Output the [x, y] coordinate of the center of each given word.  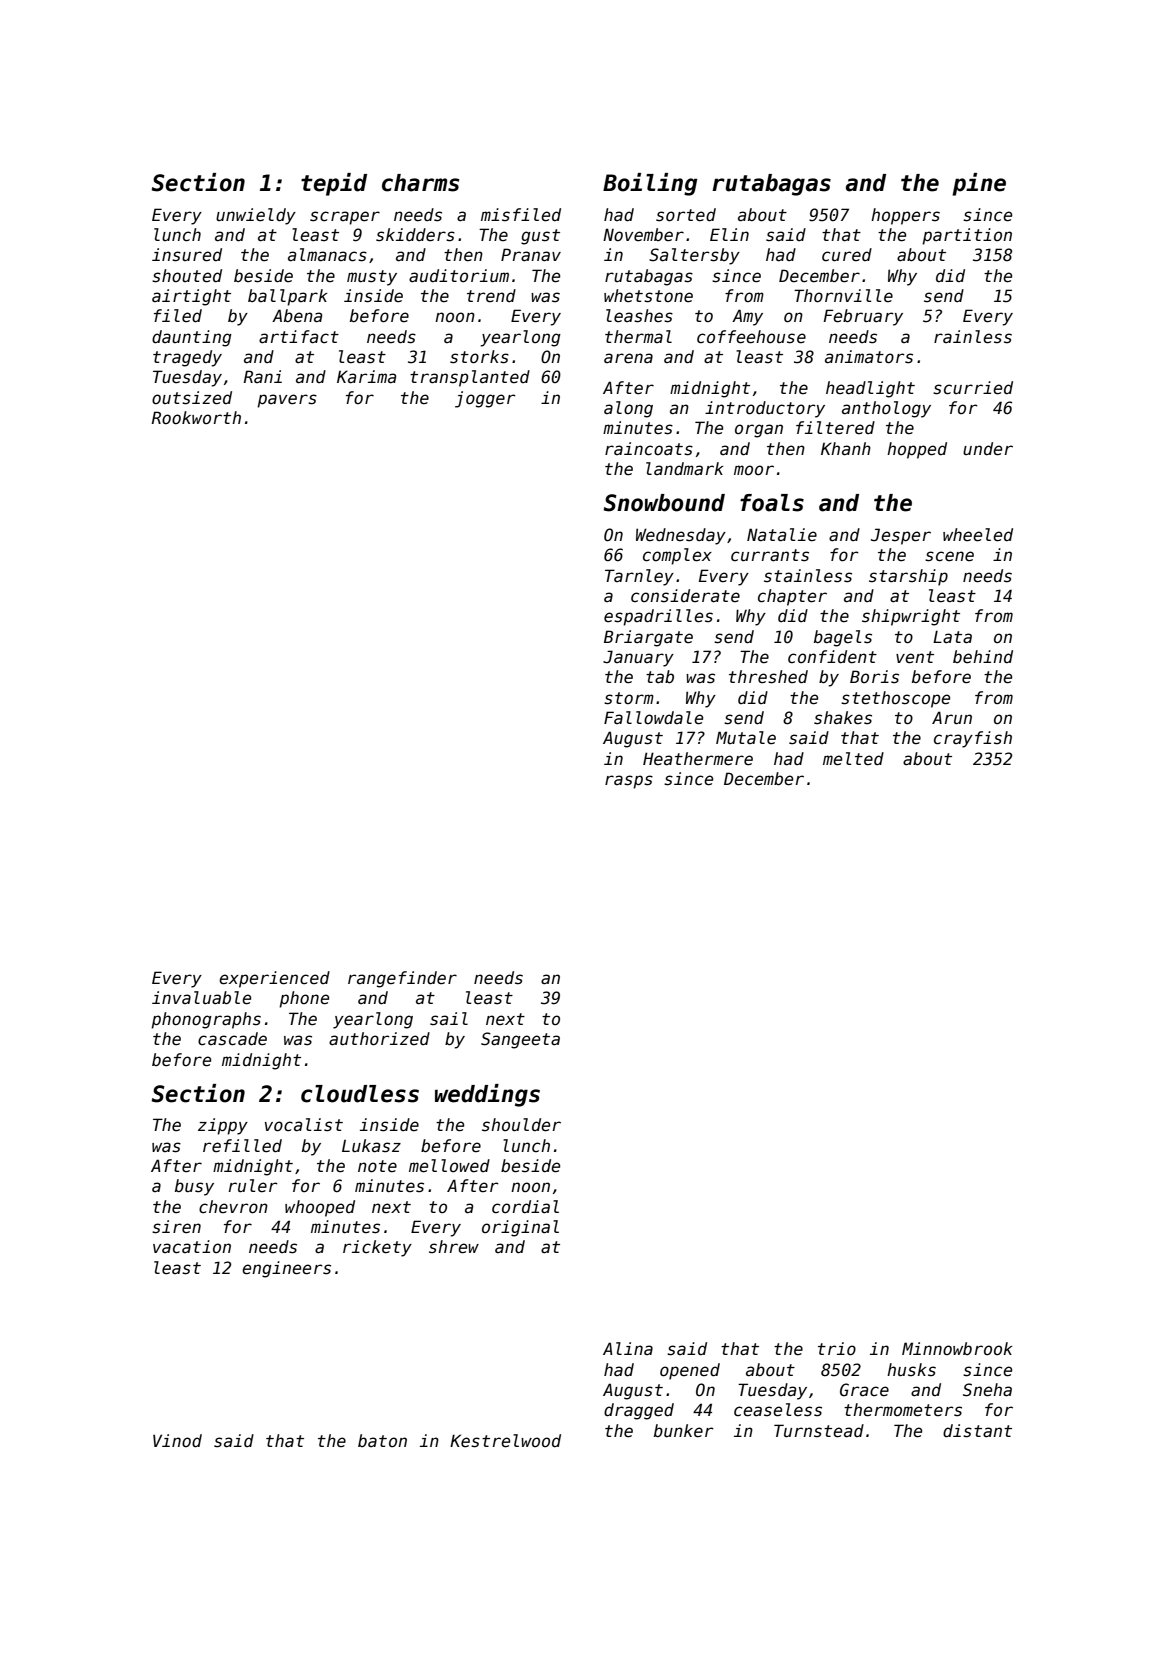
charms [421, 183]
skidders [415, 235]
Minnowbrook [957, 1349]
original [520, 1228]
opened [690, 1371]
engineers [286, 1269]
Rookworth [196, 418]
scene [949, 556]
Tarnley [639, 577]
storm [629, 698]
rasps [629, 782]
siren [176, 1227]
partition [967, 236]
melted [853, 759]
